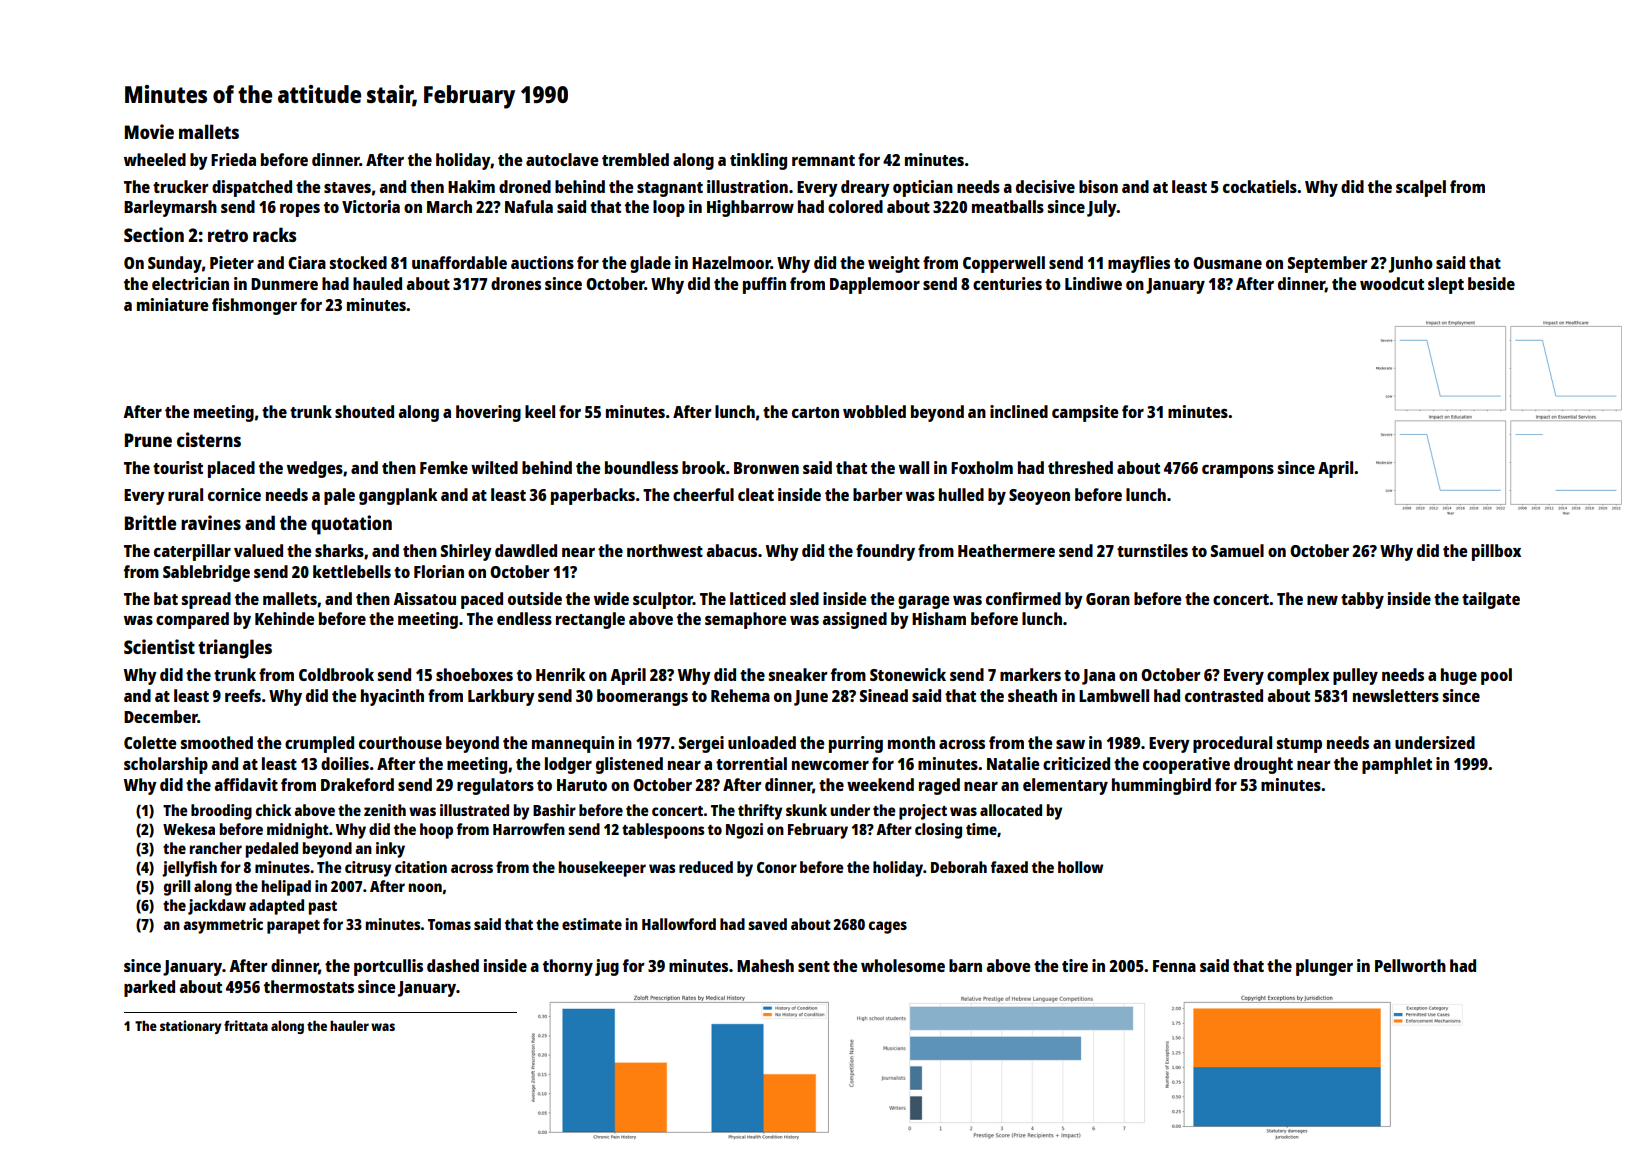 The height and width of the document is (1164, 1646). What do you see at coordinates (1324, 967) in the document?
I see `plunger` at bounding box center [1324, 967].
